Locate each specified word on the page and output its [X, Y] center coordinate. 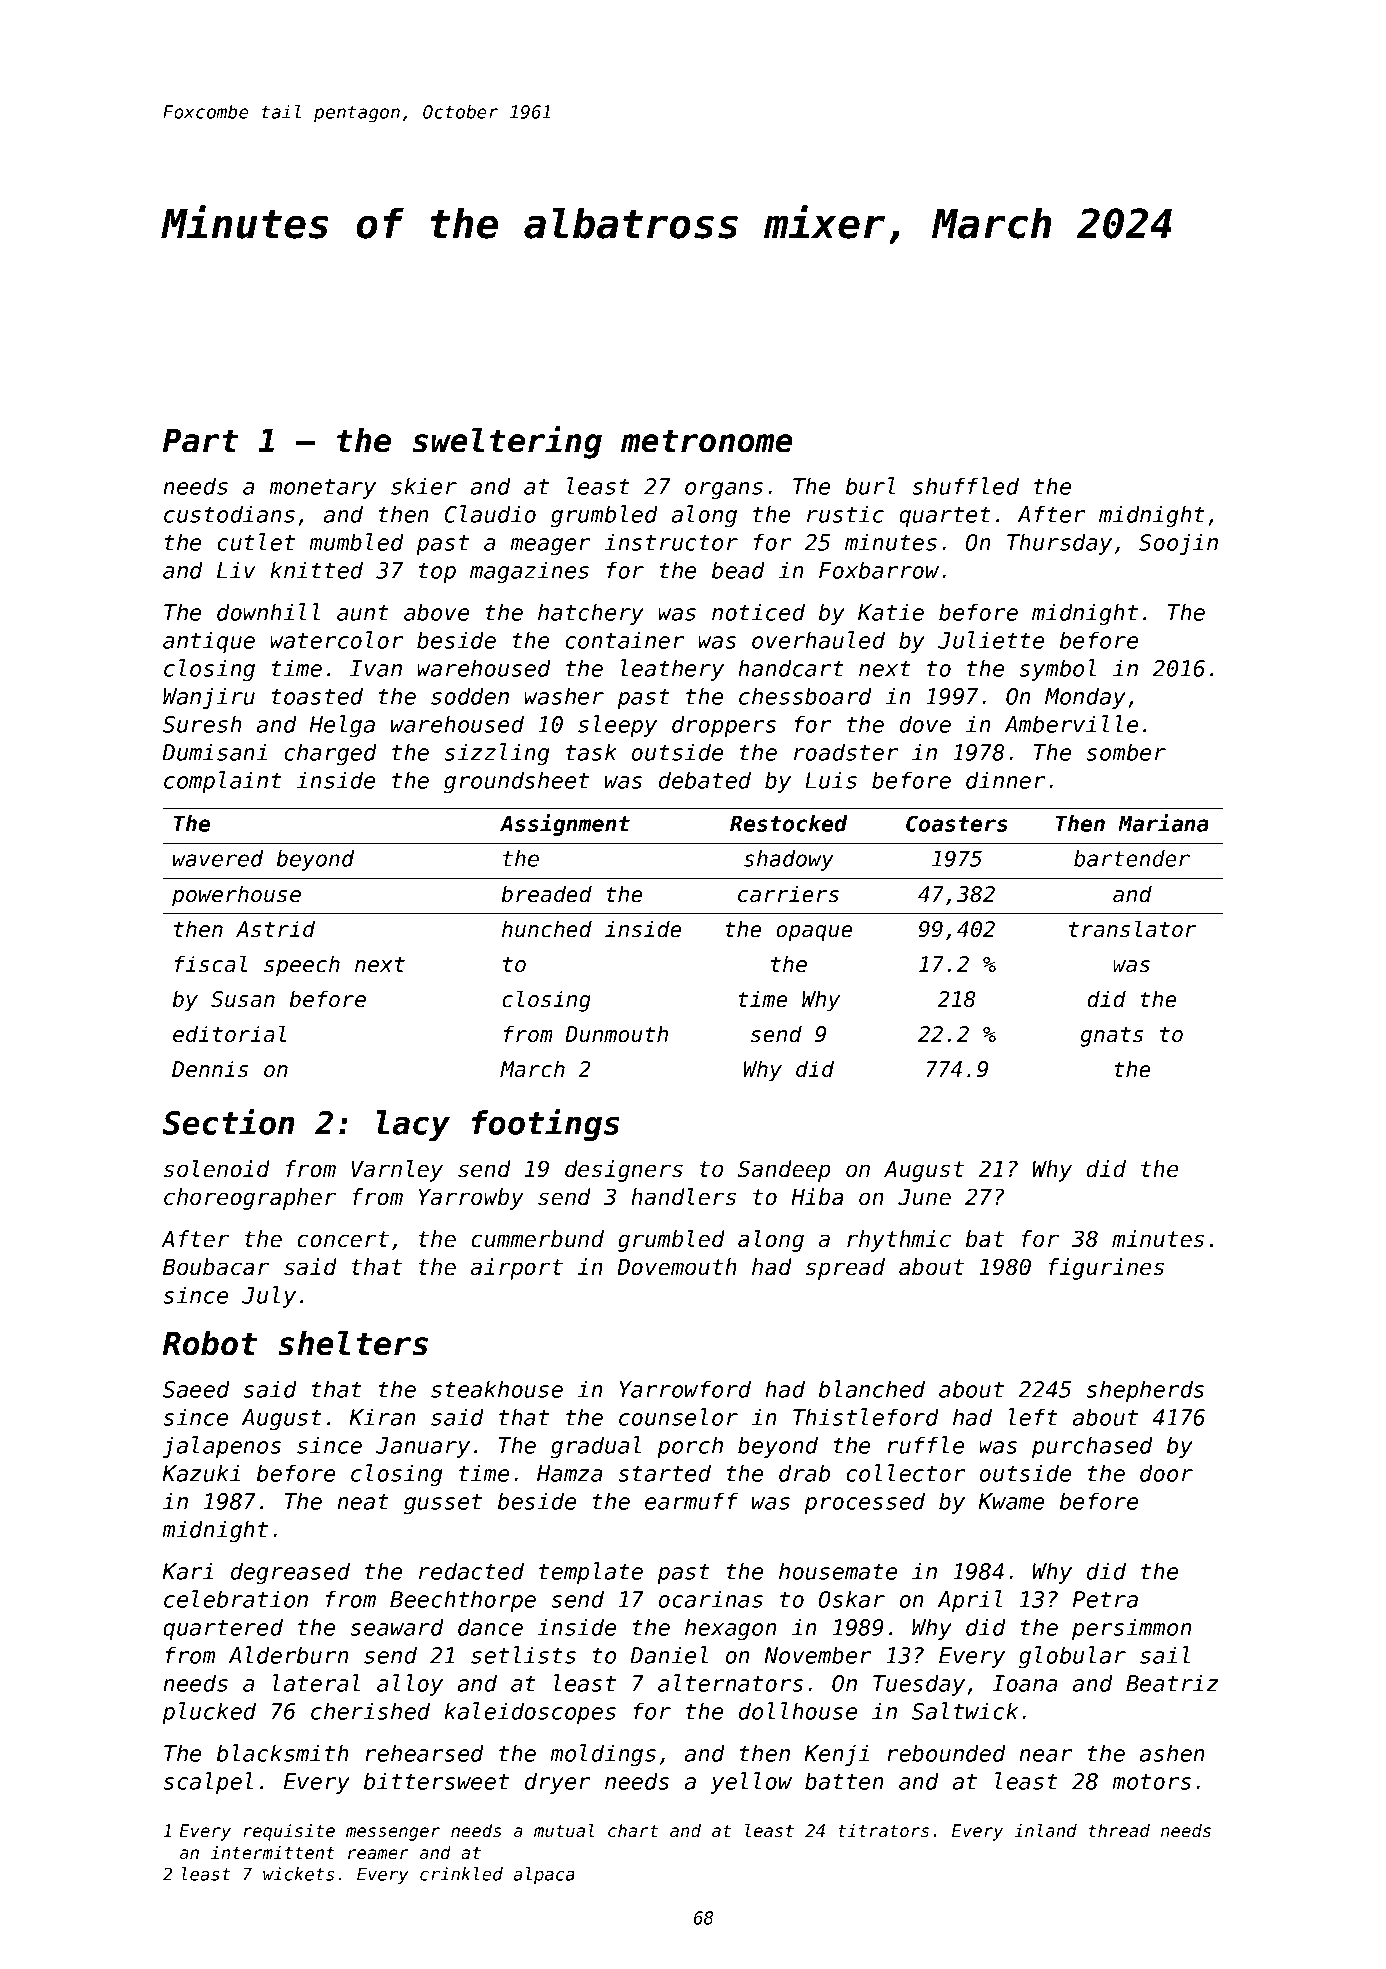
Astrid [275, 929]
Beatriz [1172, 1683]
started [665, 1473]
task [591, 752]
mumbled [356, 542]
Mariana [1163, 823]
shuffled [966, 486]
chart [633, 1830]
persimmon [1132, 1629]
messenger [393, 1834]
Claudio [490, 514]
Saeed [196, 1389]
